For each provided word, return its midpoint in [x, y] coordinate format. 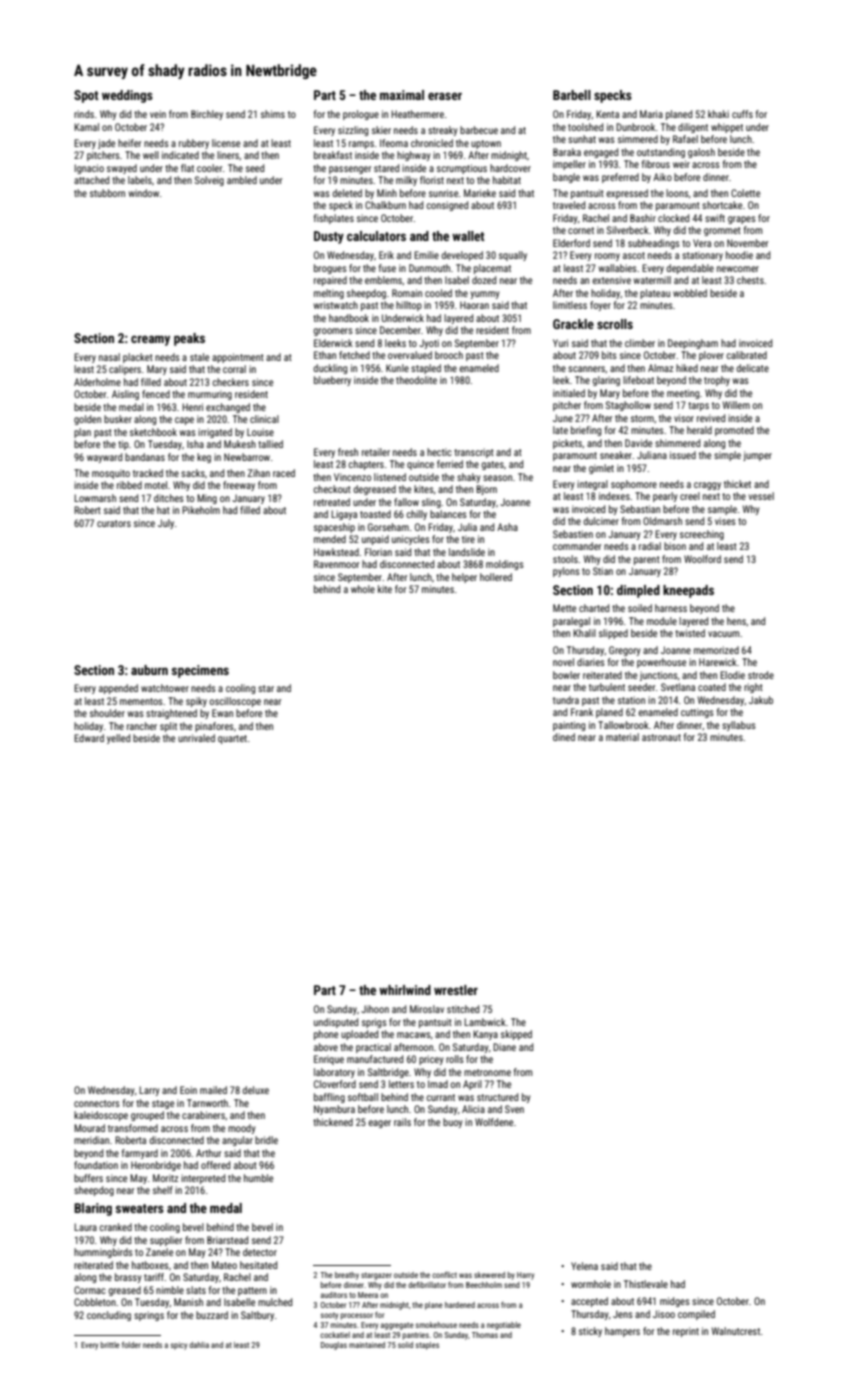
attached [91, 180]
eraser [445, 96]
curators [114, 523]
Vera [702, 243]
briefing [586, 431]
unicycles [411, 540]
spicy [179, 1346]
